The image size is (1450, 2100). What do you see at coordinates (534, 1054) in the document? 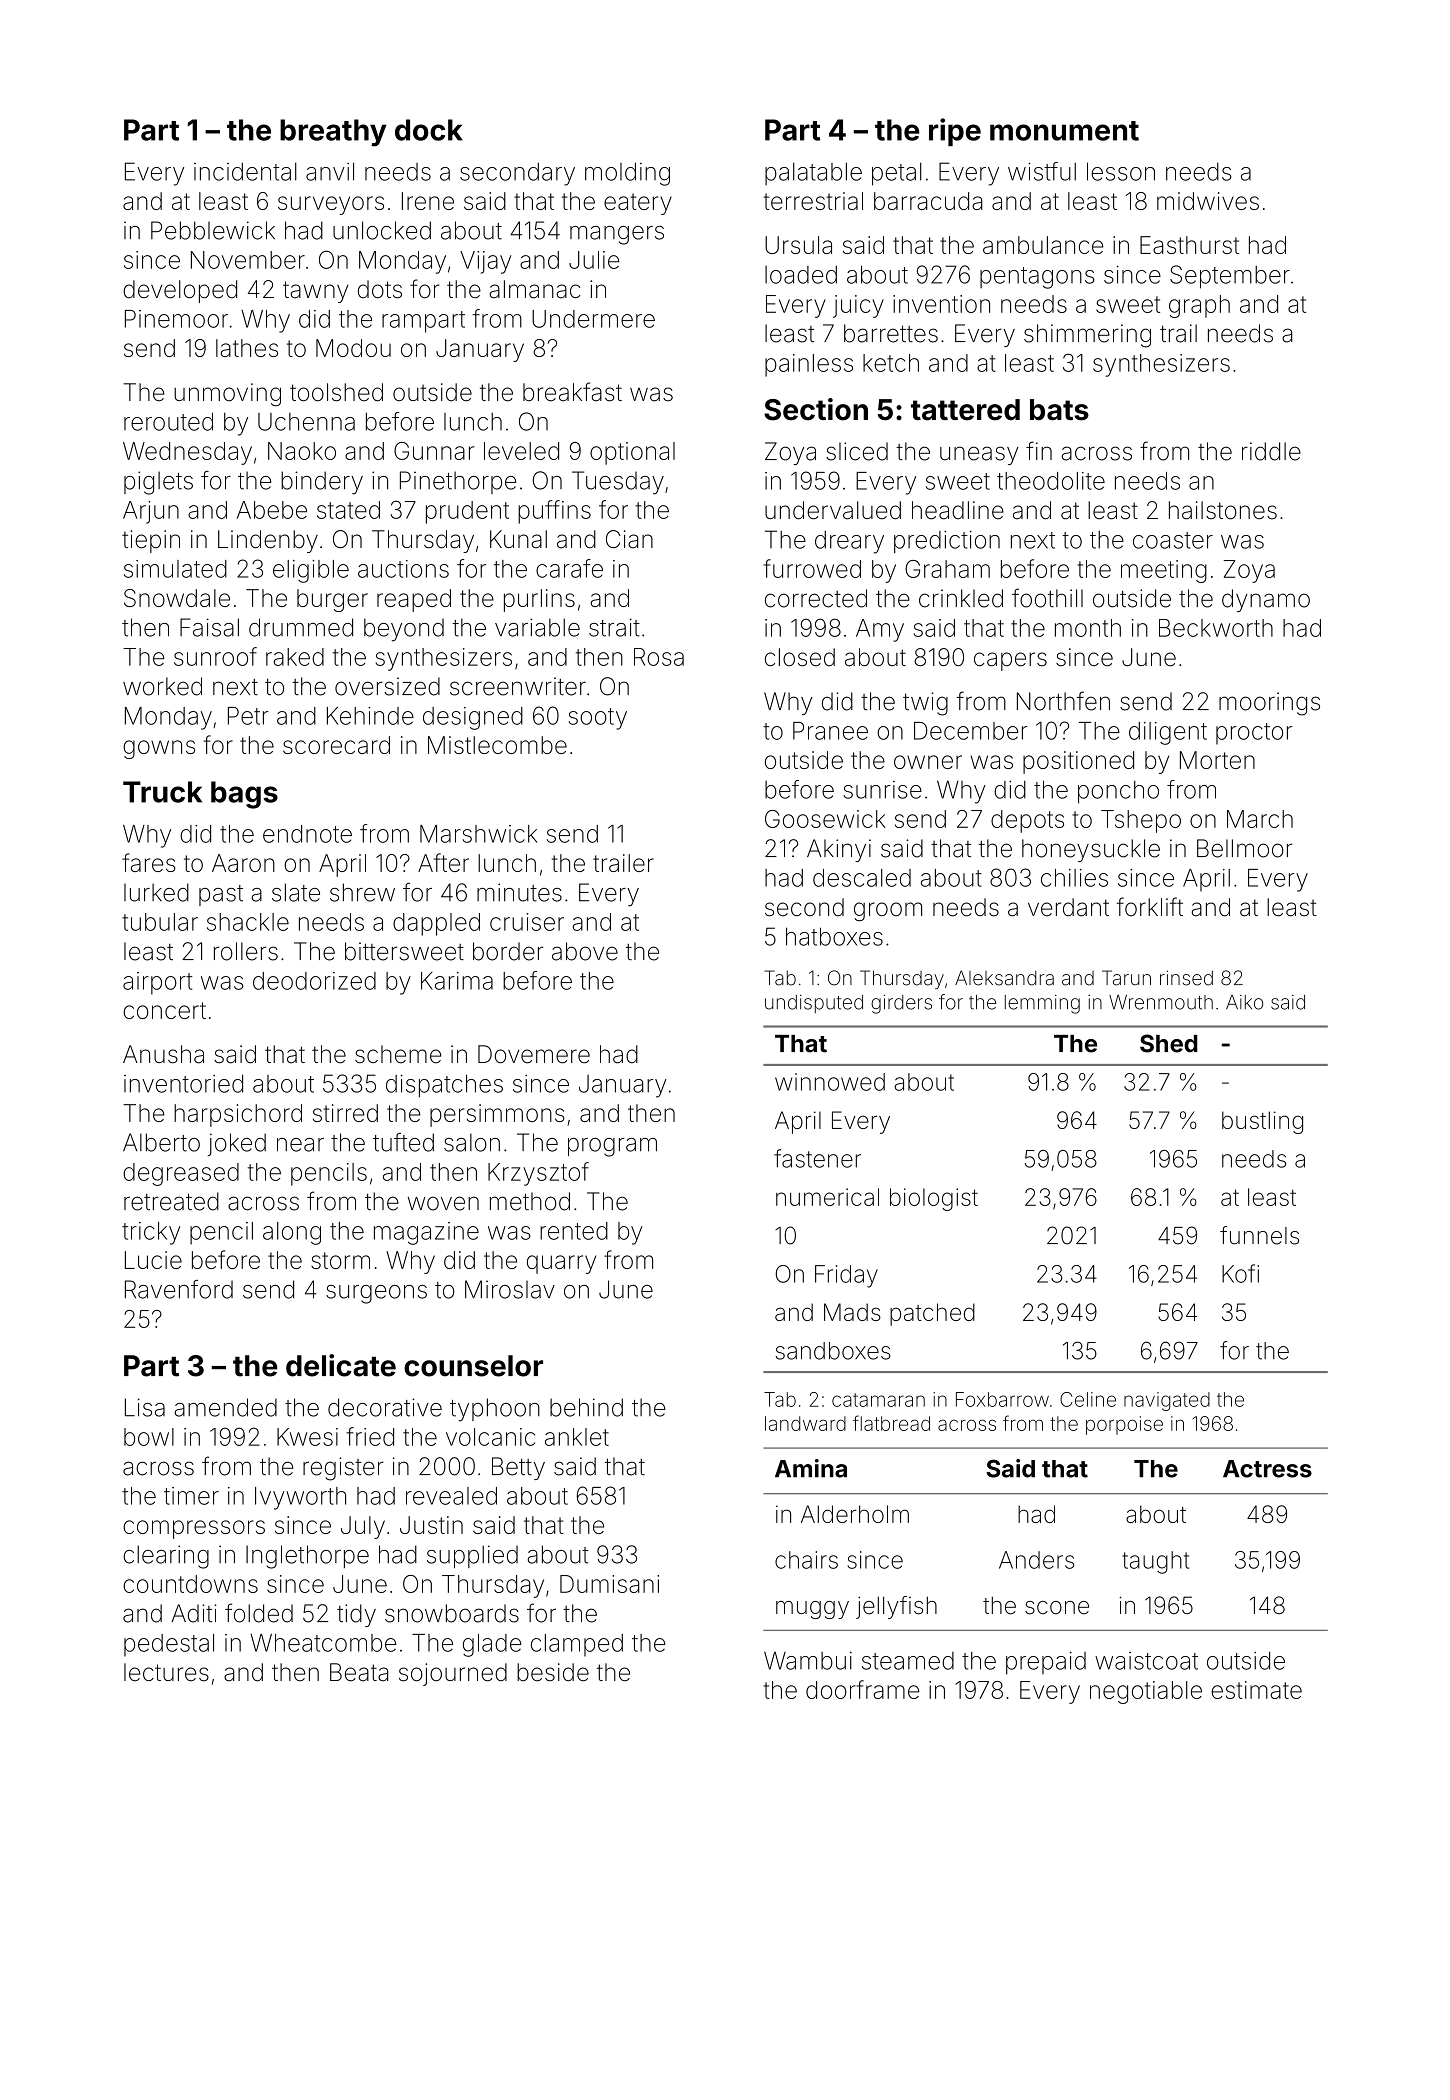
I see `Dovemere` at bounding box center [534, 1054].
